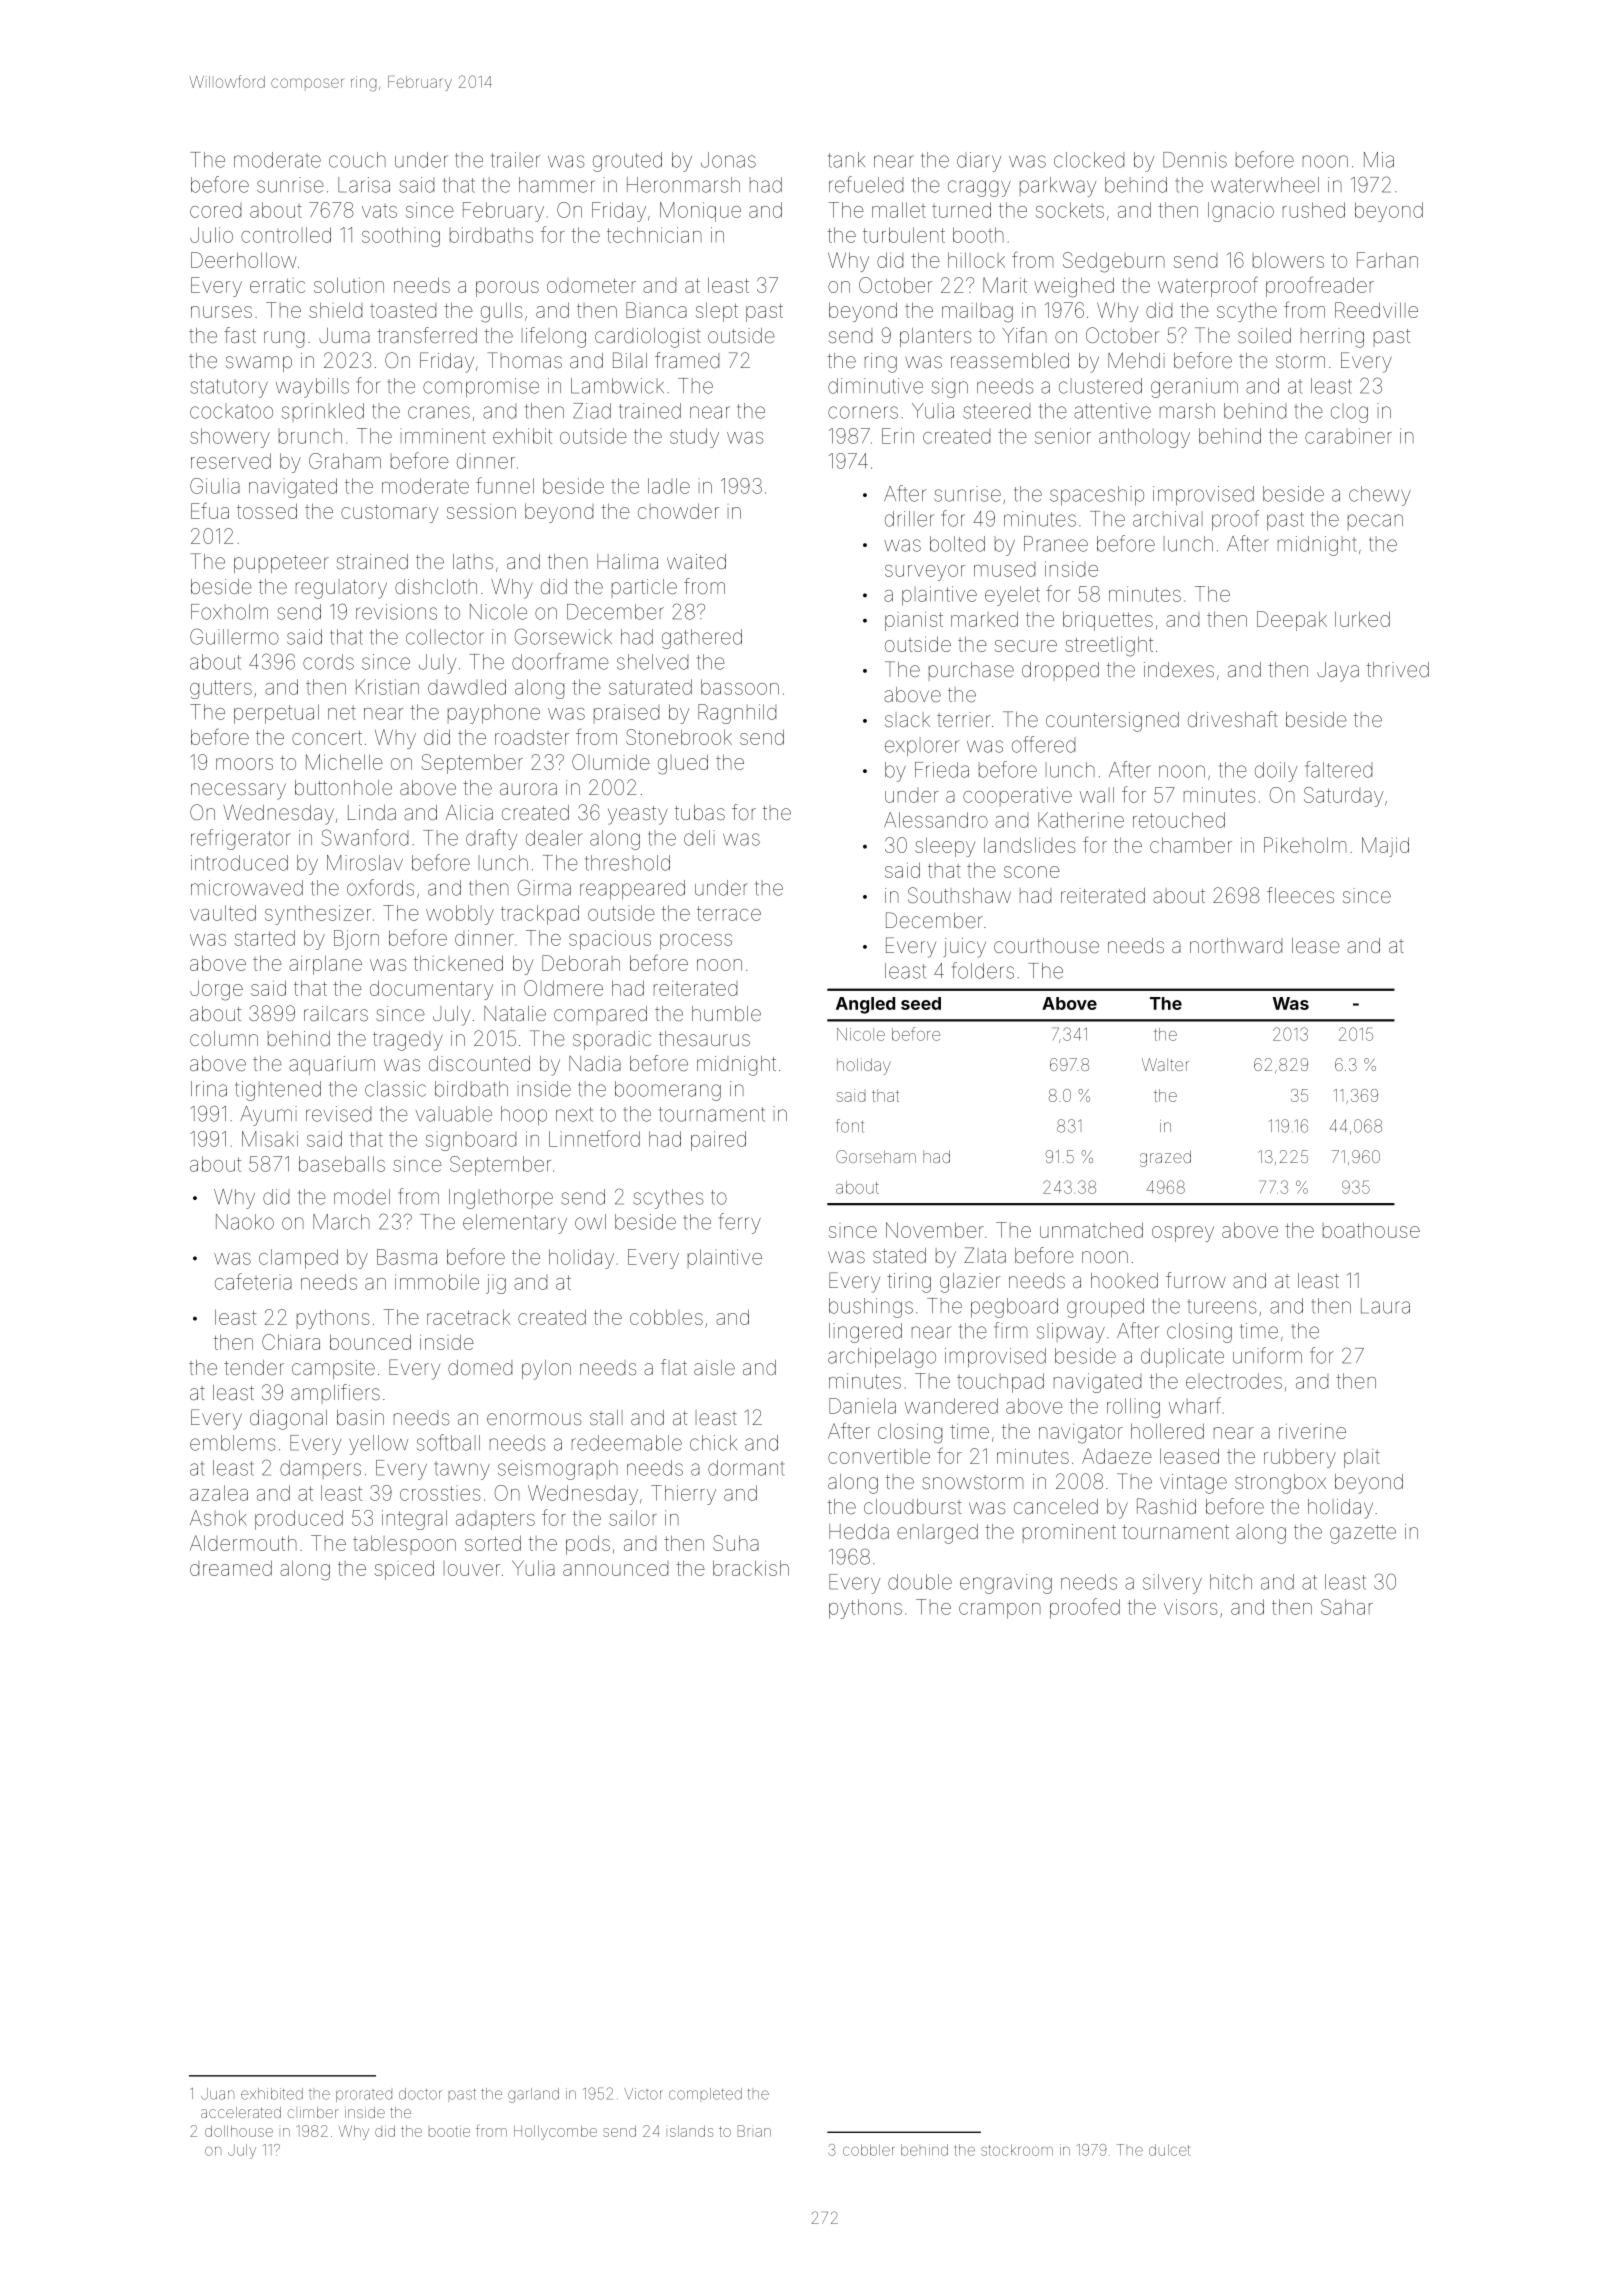  I want to click on garland, so click(533, 2095).
